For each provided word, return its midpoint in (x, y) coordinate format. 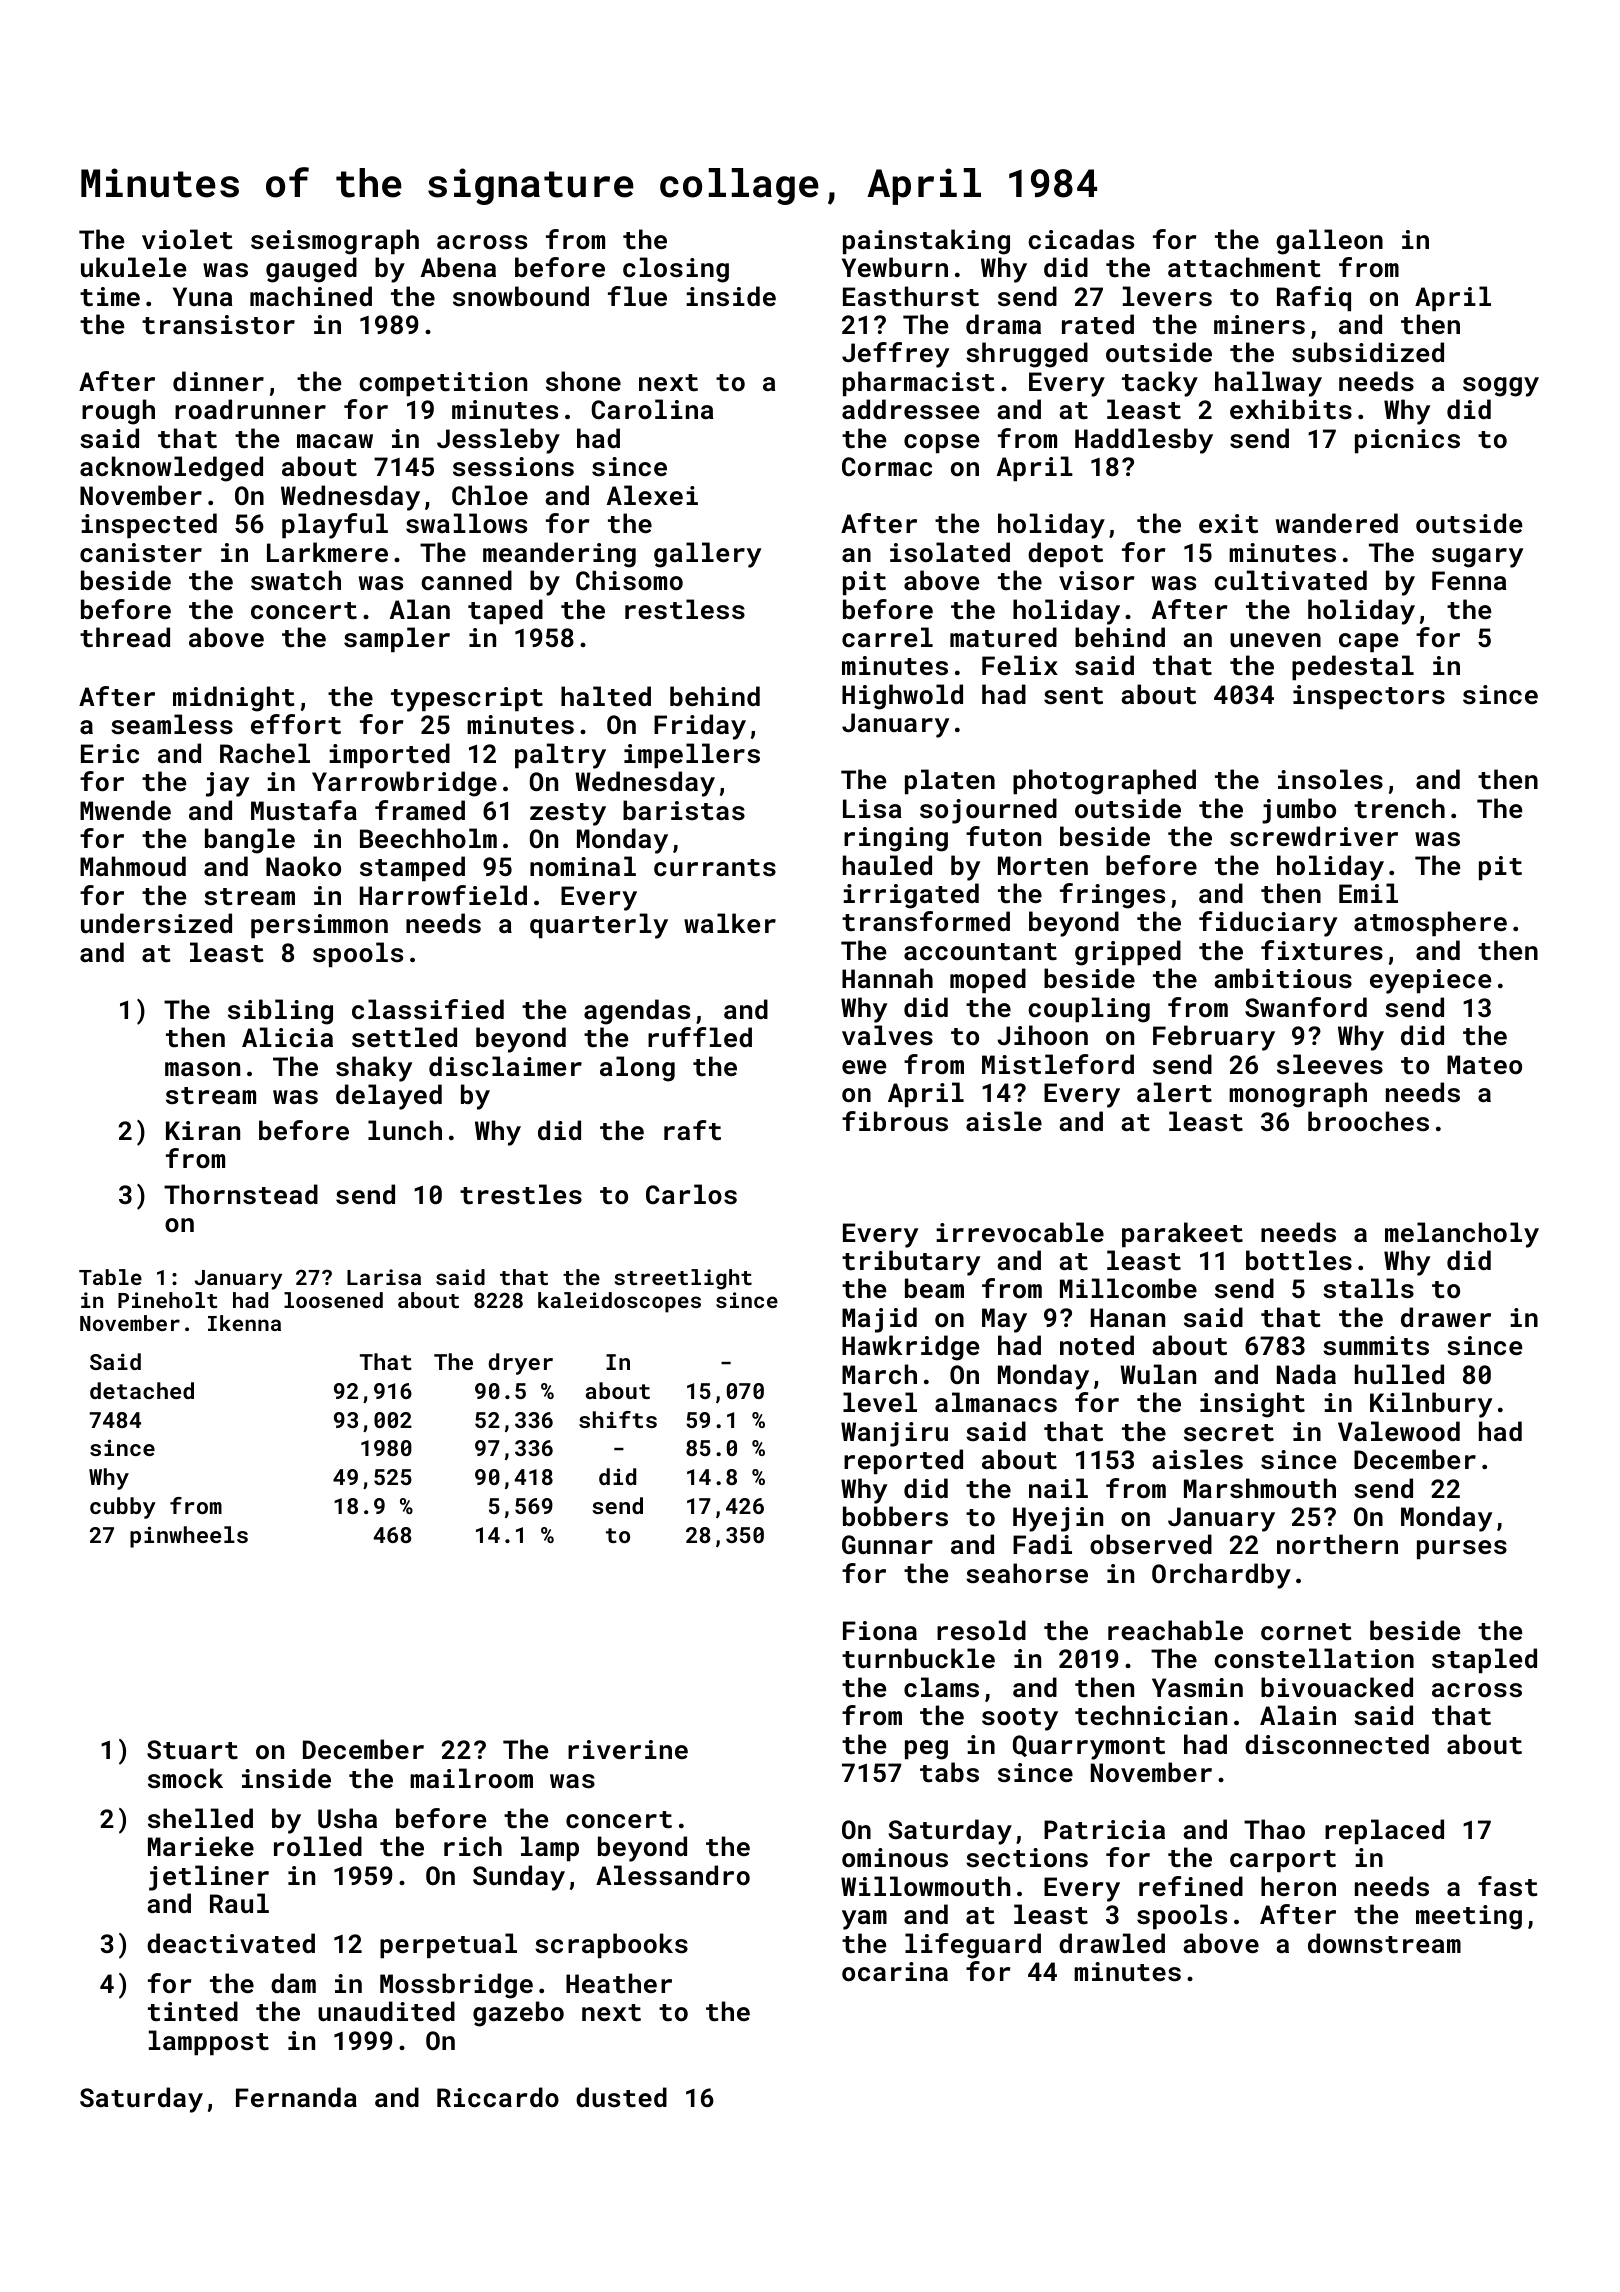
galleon (1329, 242)
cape (1368, 642)
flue (637, 296)
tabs (949, 1772)
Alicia (287, 1037)
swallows (466, 523)
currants (715, 868)
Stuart (192, 1750)
